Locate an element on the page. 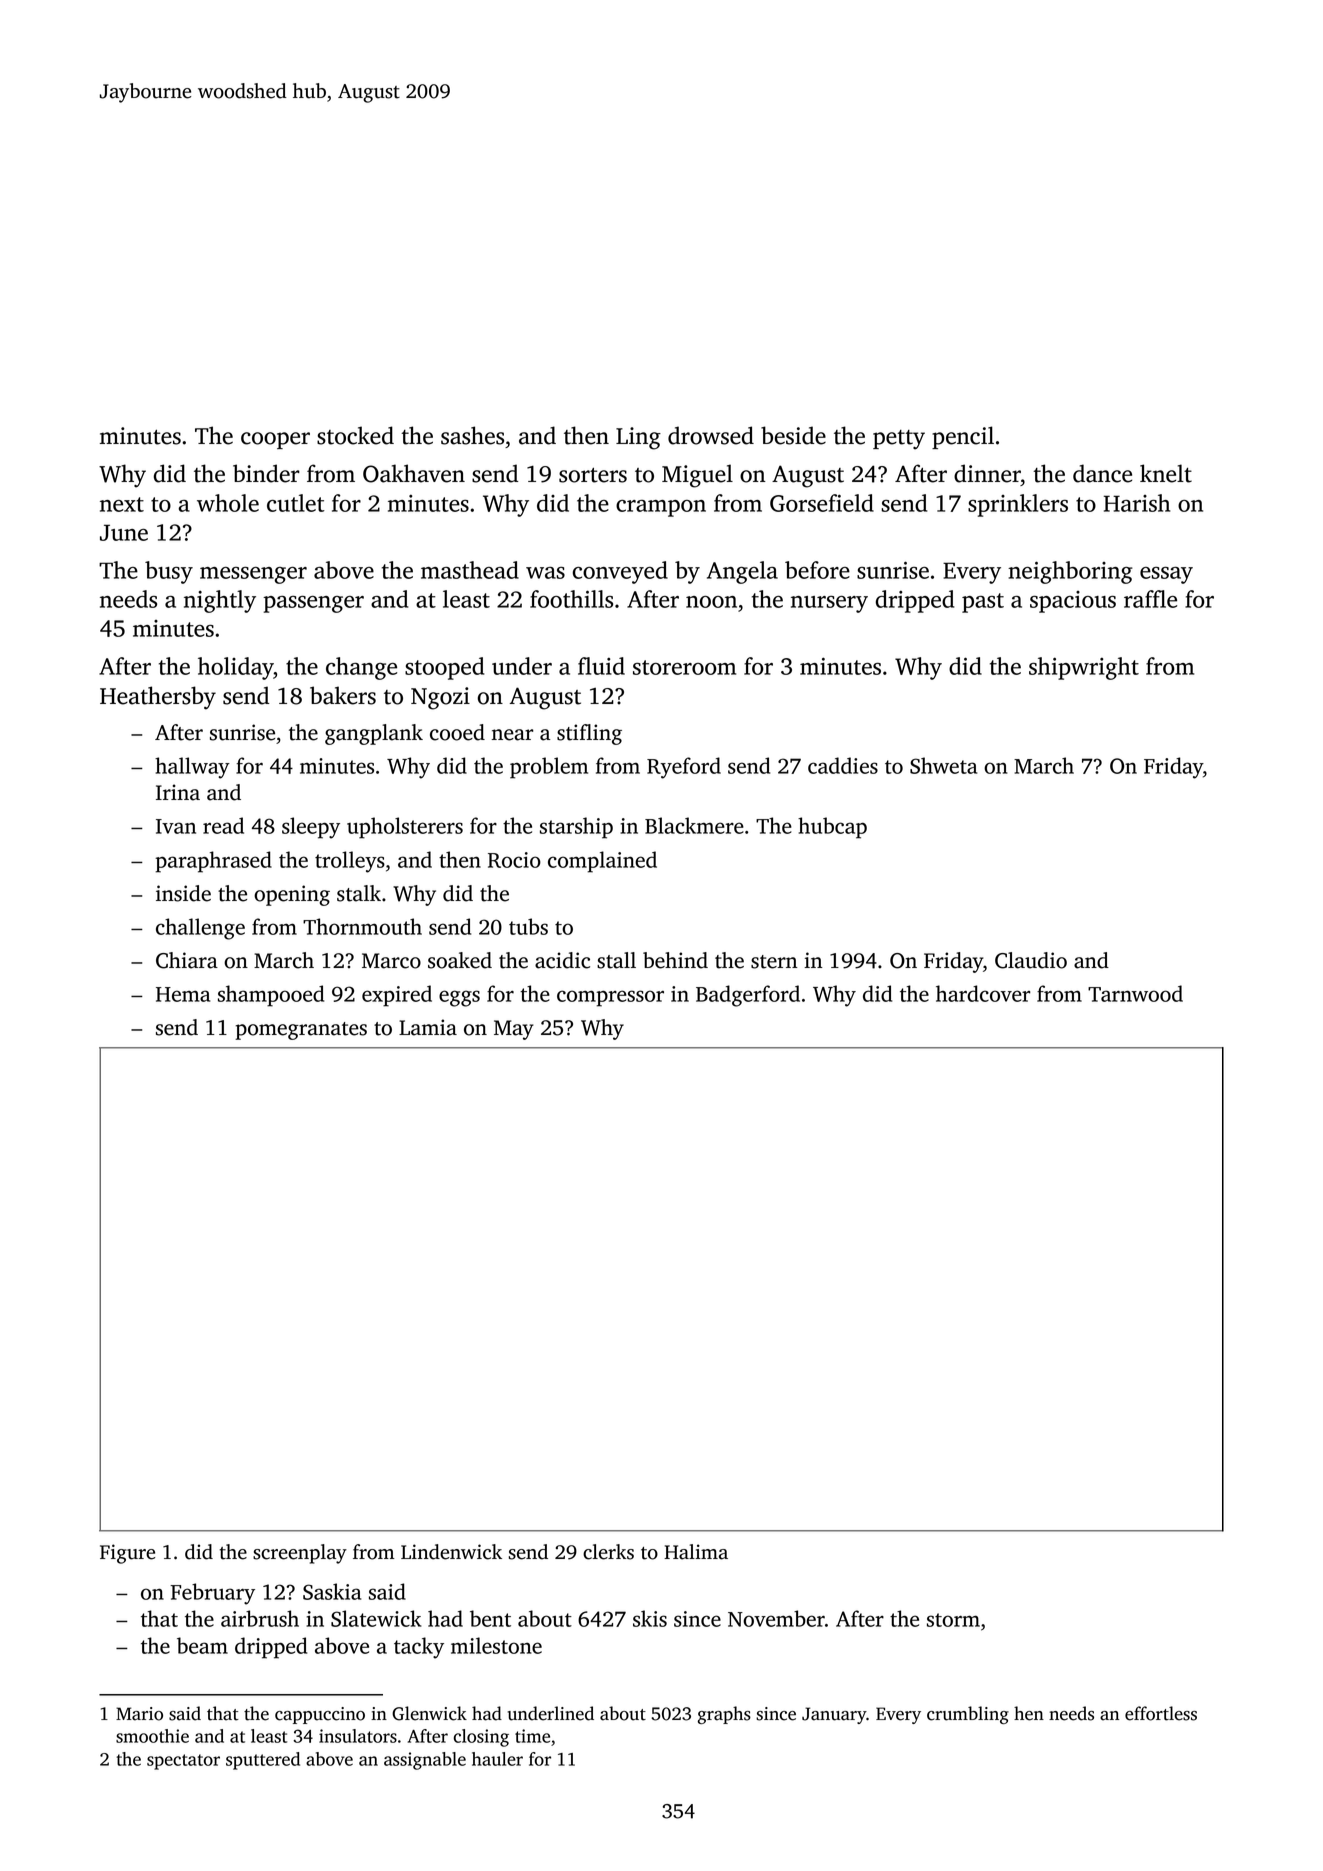 The width and height of the page is (1323, 1871). clerks is located at coordinates (608, 1552).
